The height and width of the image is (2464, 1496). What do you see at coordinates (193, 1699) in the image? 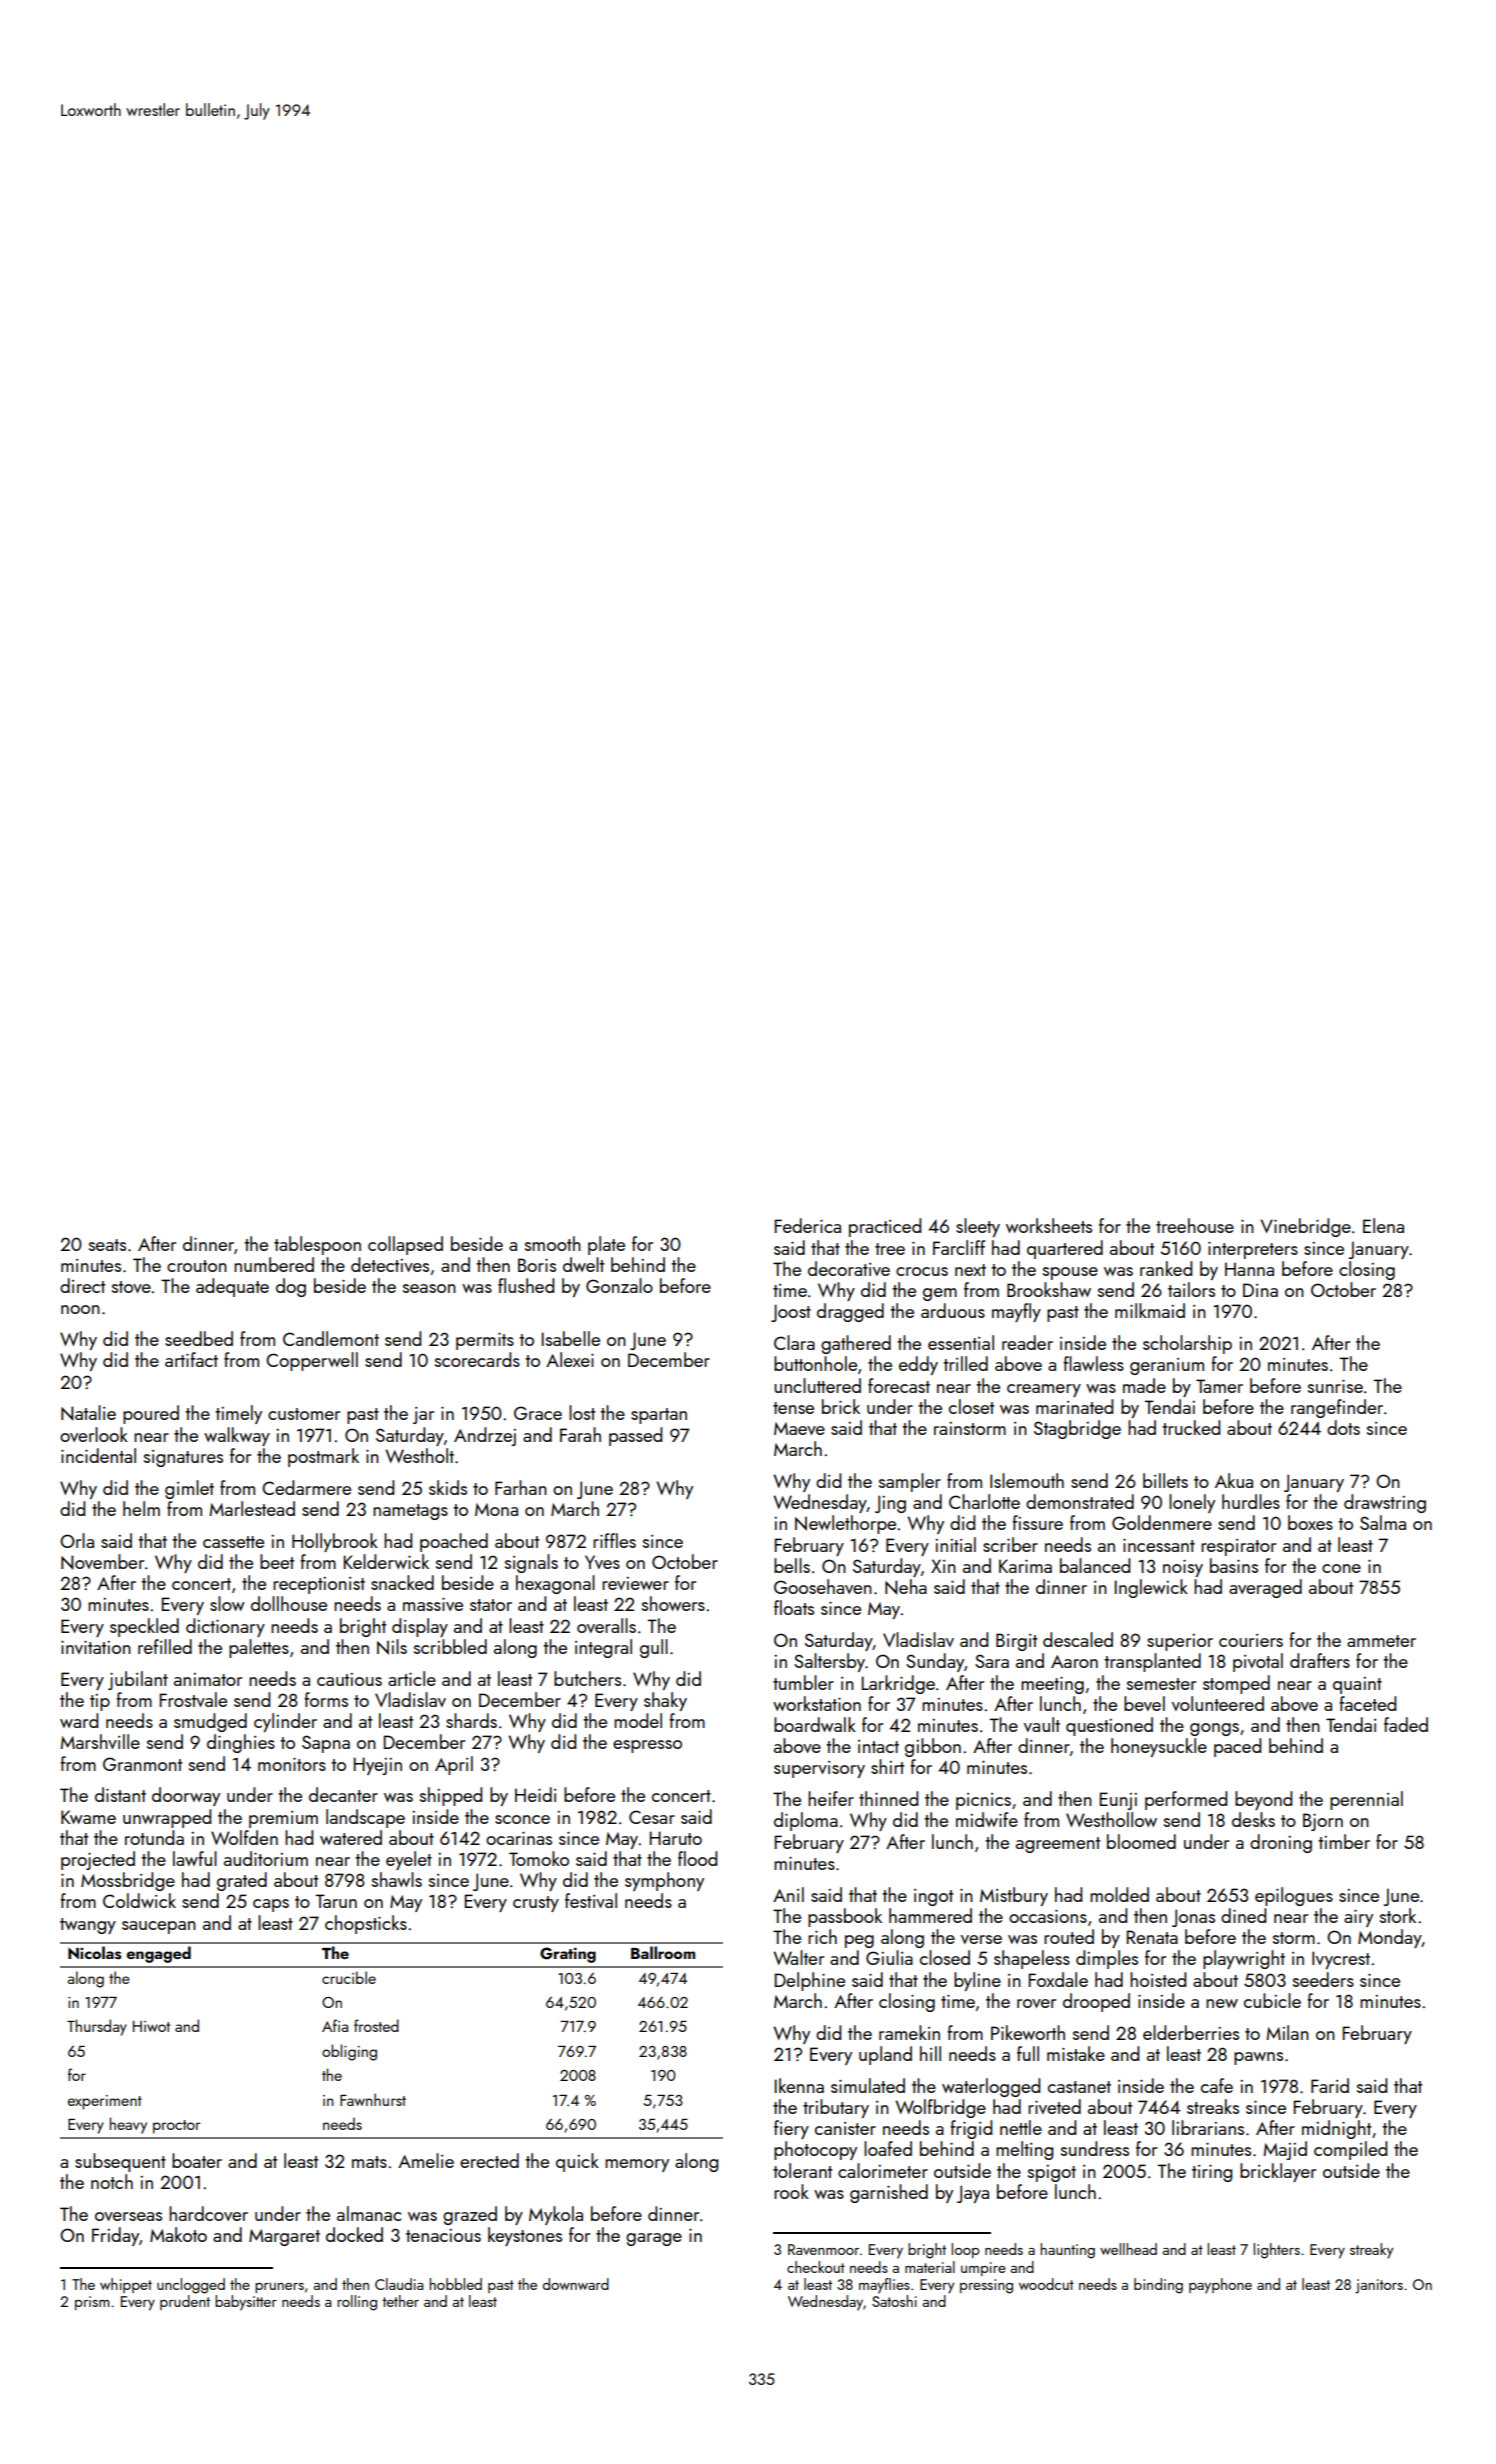
I see `Frostvale` at bounding box center [193, 1699].
